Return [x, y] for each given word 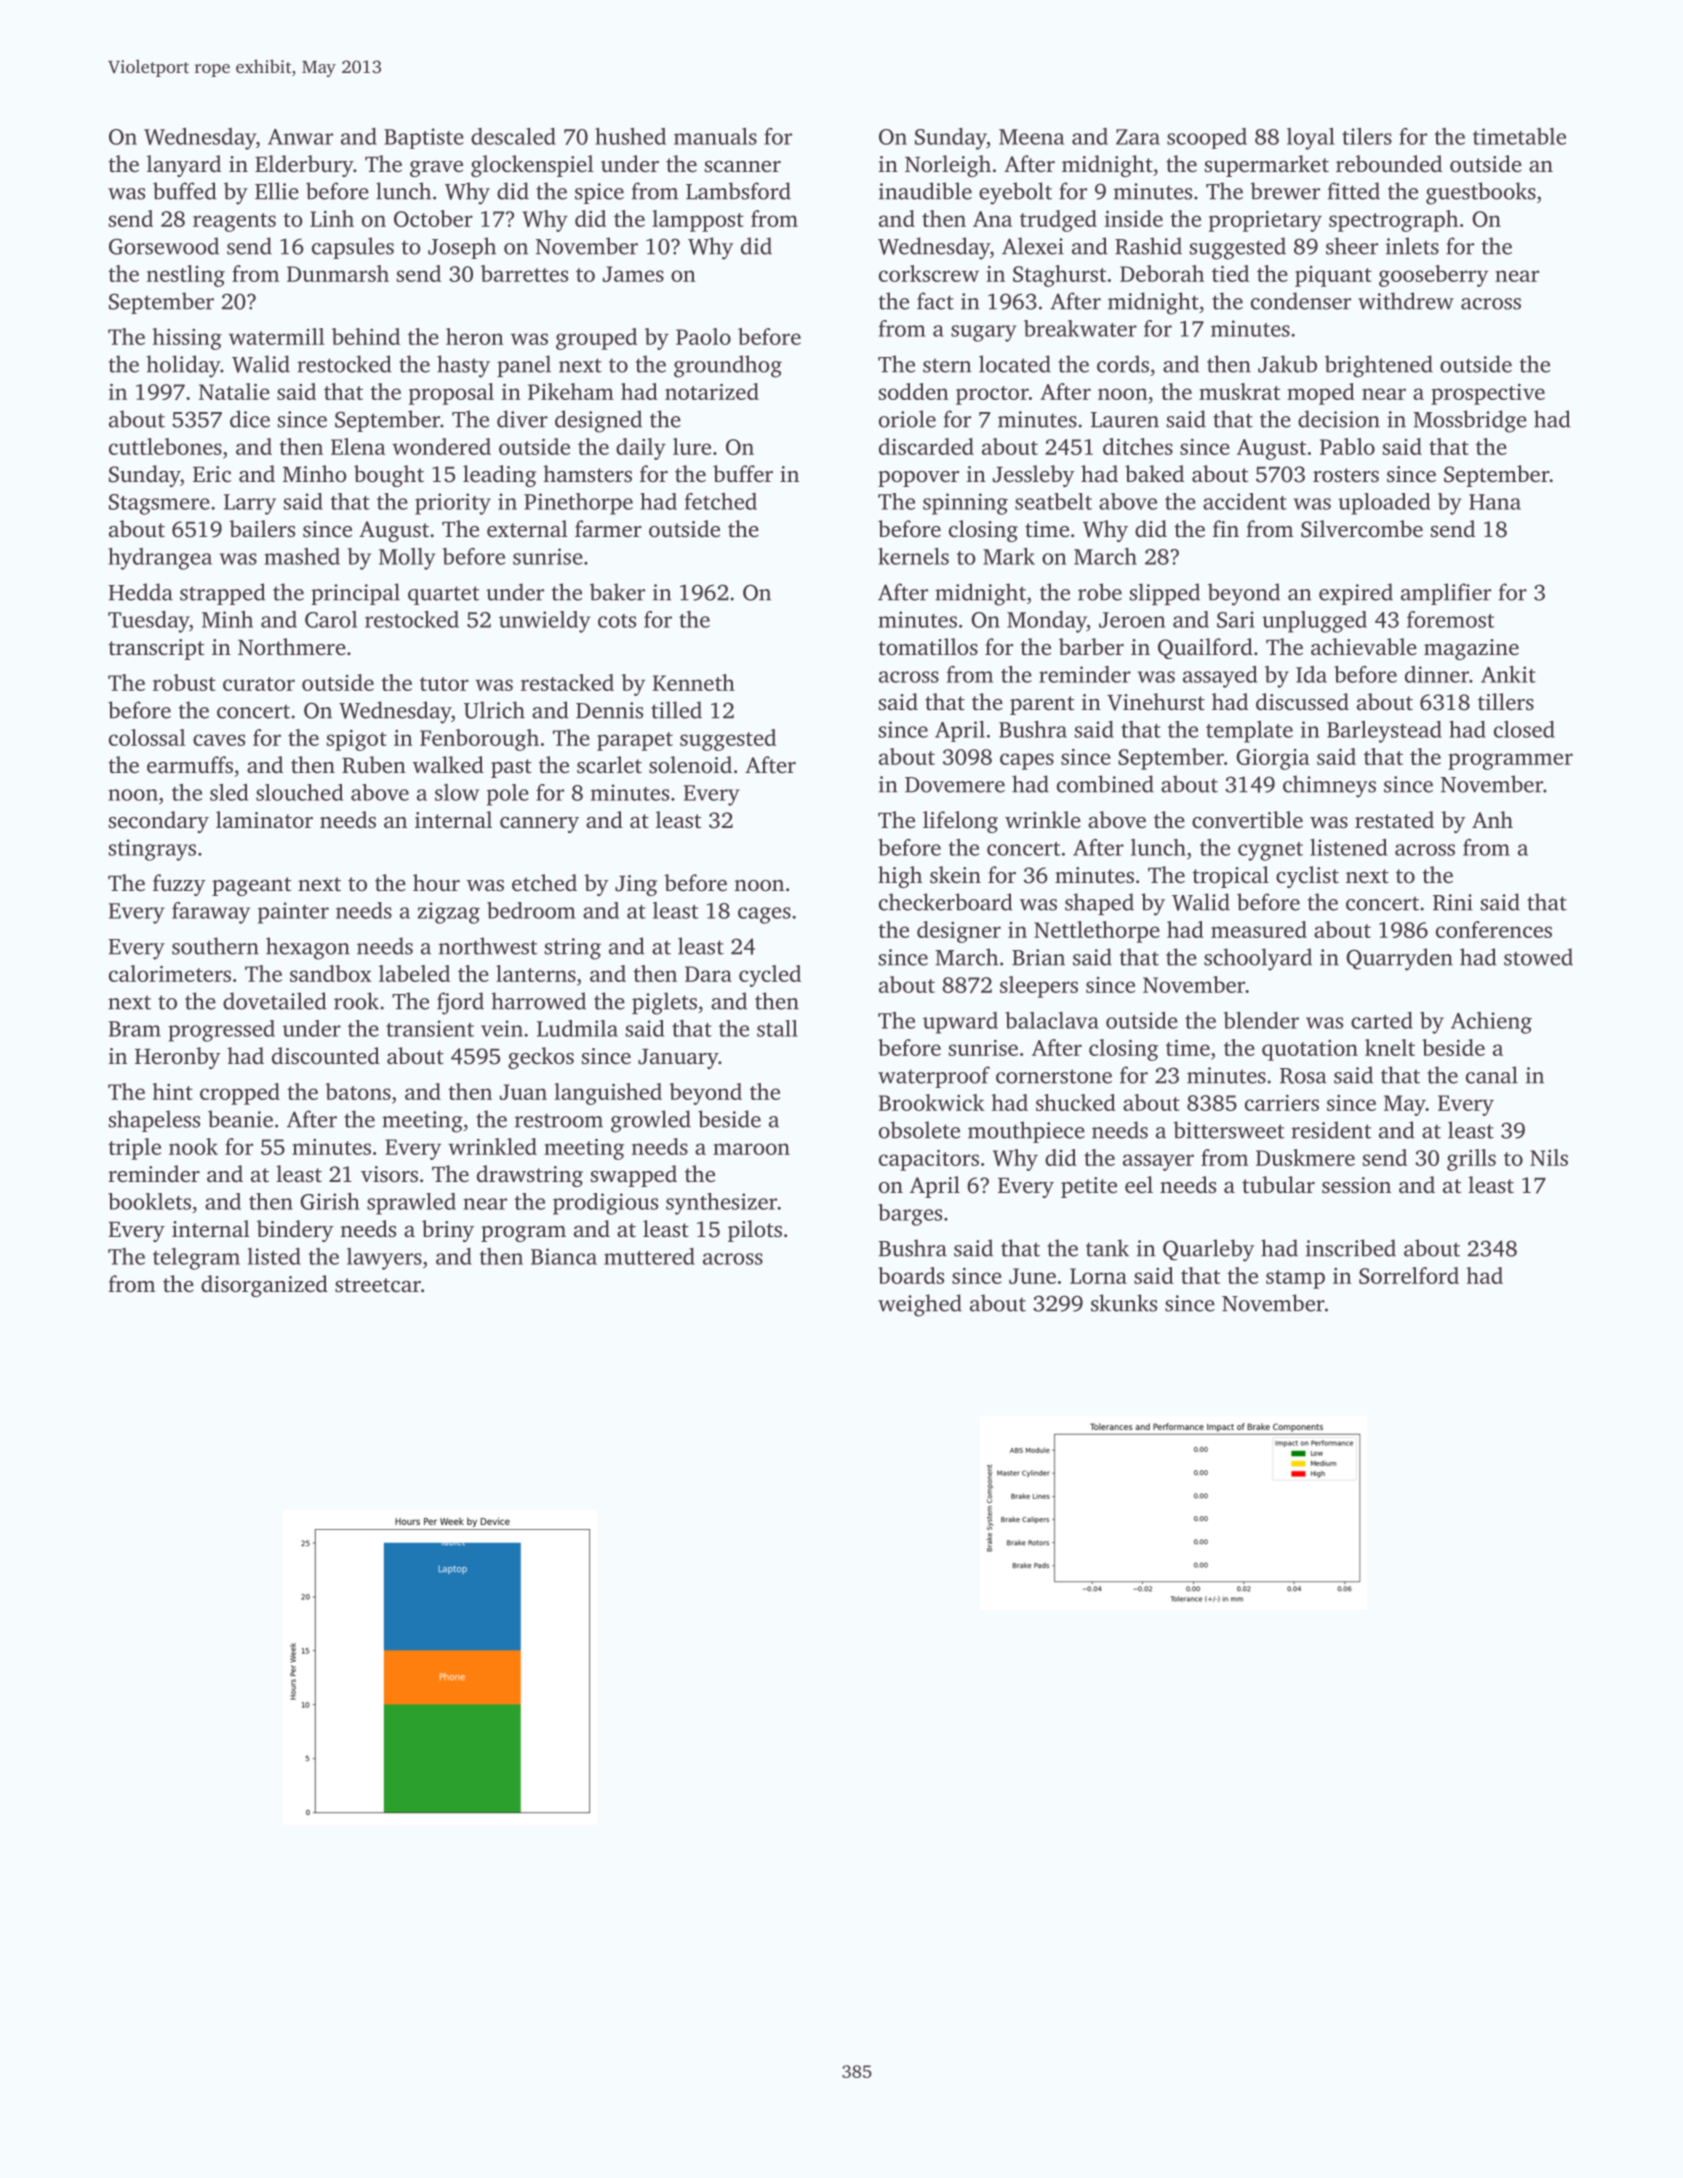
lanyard [184, 166]
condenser [1301, 301]
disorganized [264, 1286]
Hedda [140, 592]
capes [1027, 761]
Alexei [1033, 246]
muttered [649, 1256]
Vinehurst [1156, 702]
